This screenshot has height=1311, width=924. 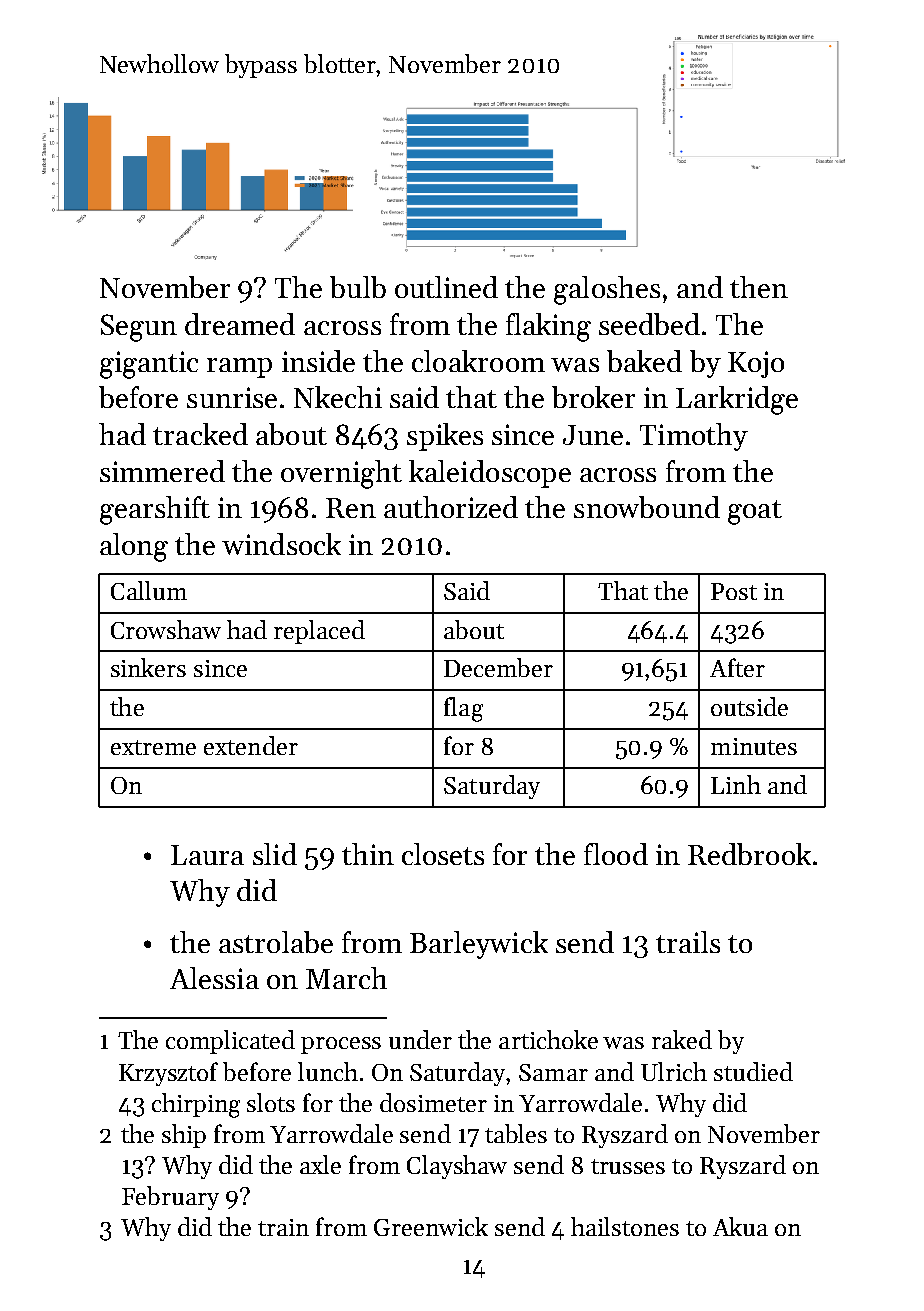 What do you see at coordinates (200, 434) in the screenshot?
I see `tracked` at bounding box center [200, 434].
